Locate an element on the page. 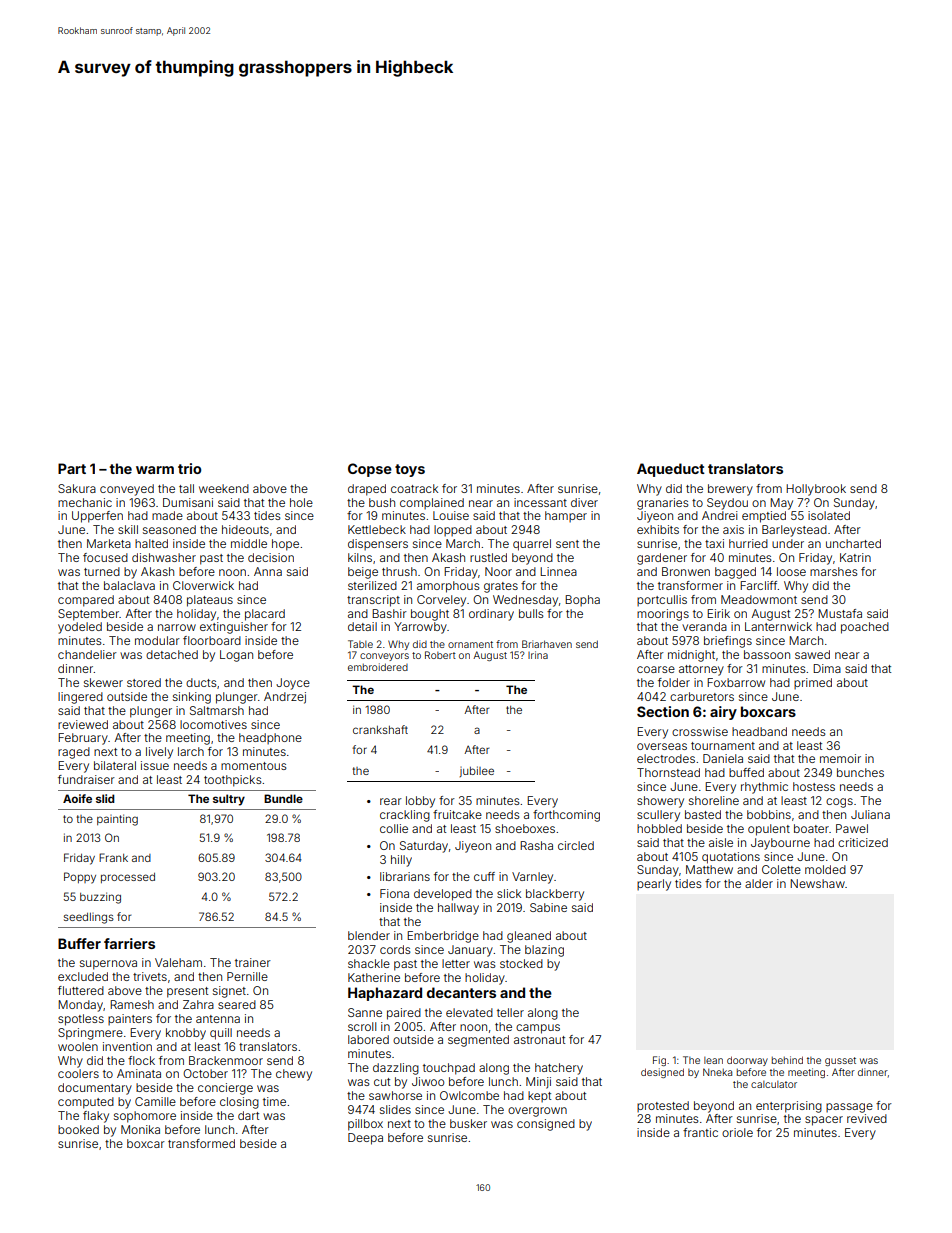 This document has height=1233, width=952. Brackenmoor is located at coordinates (226, 1060).
